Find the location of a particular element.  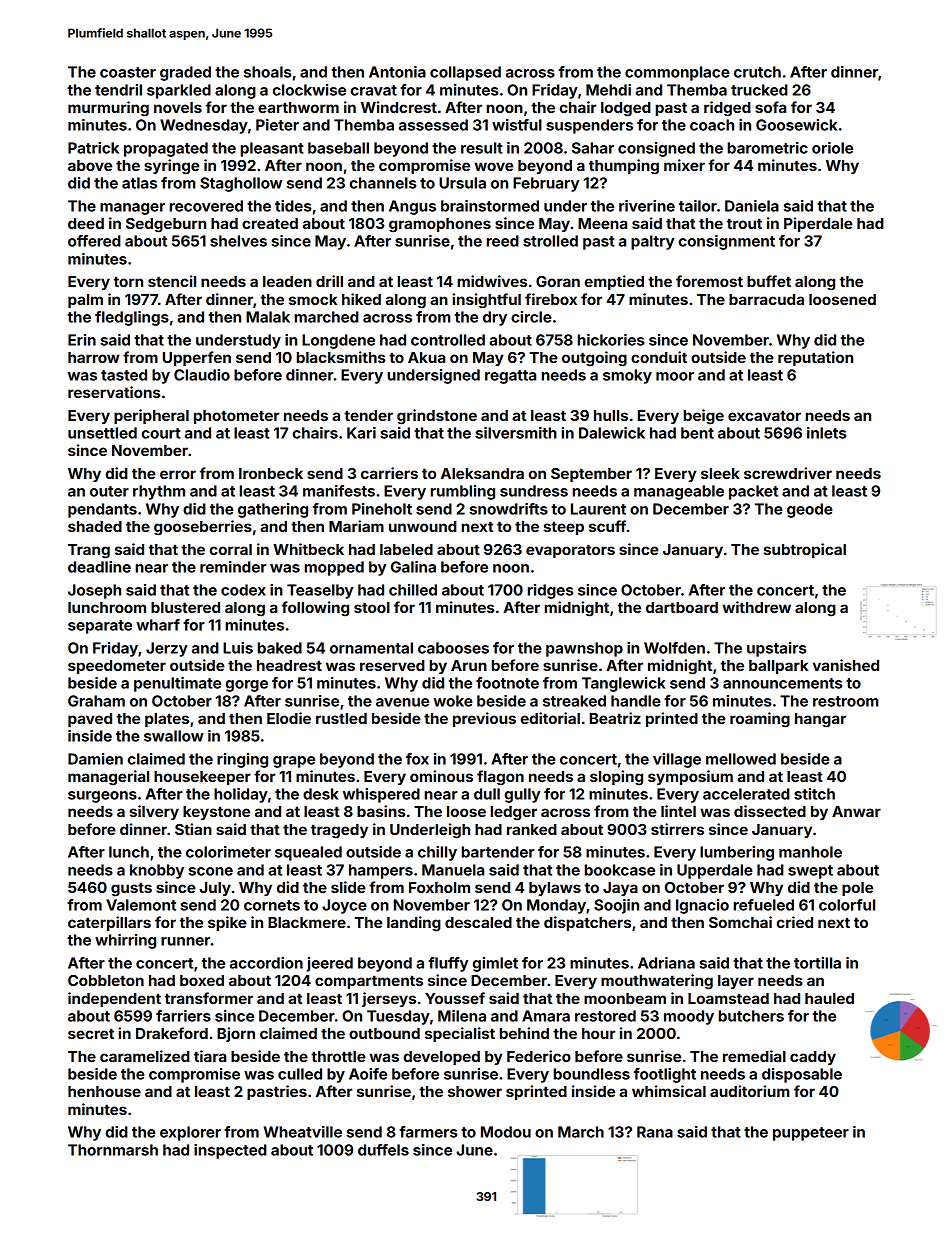

Modou is located at coordinates (506, 1132).
